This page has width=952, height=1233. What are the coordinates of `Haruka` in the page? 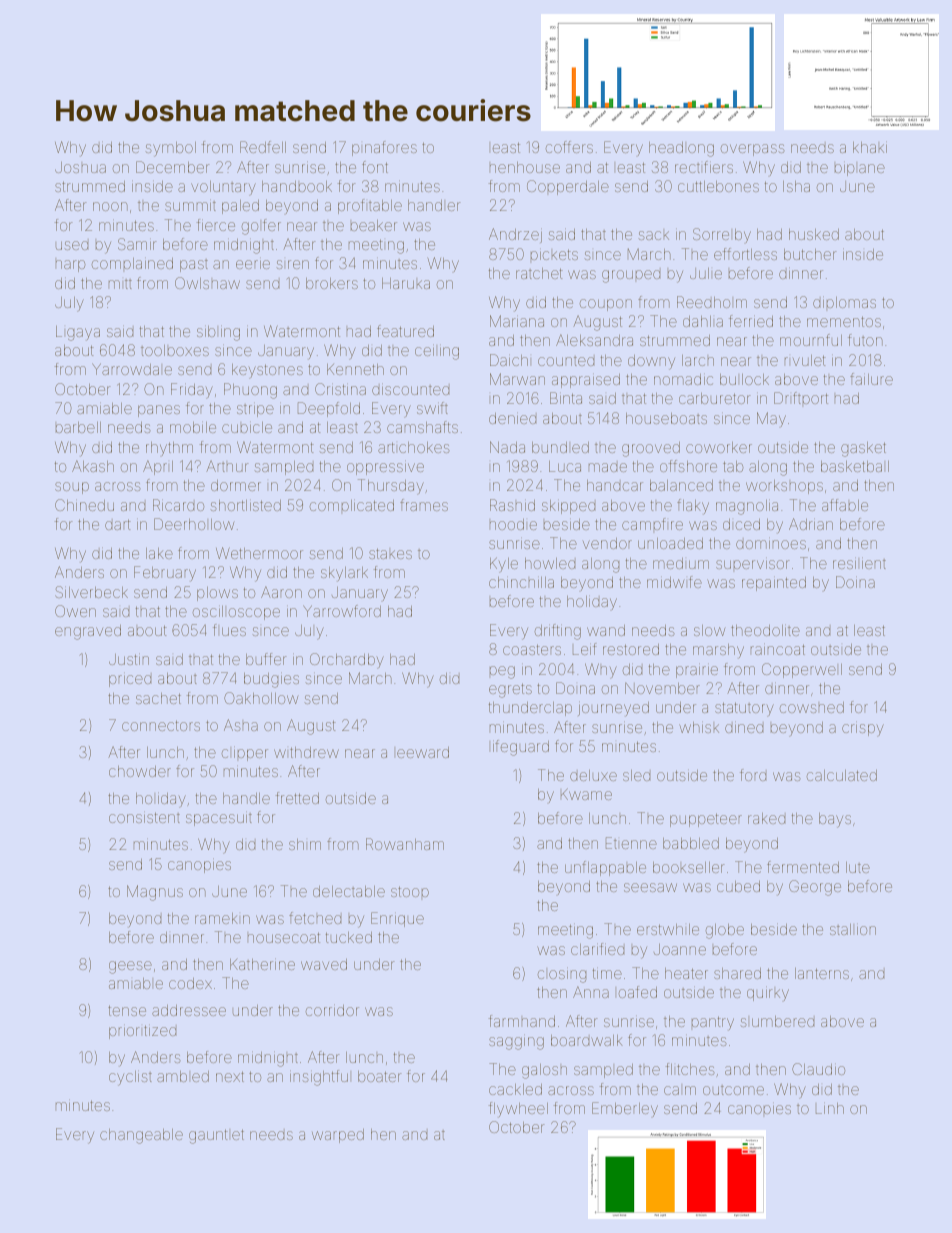 It's located at (406, 283).
